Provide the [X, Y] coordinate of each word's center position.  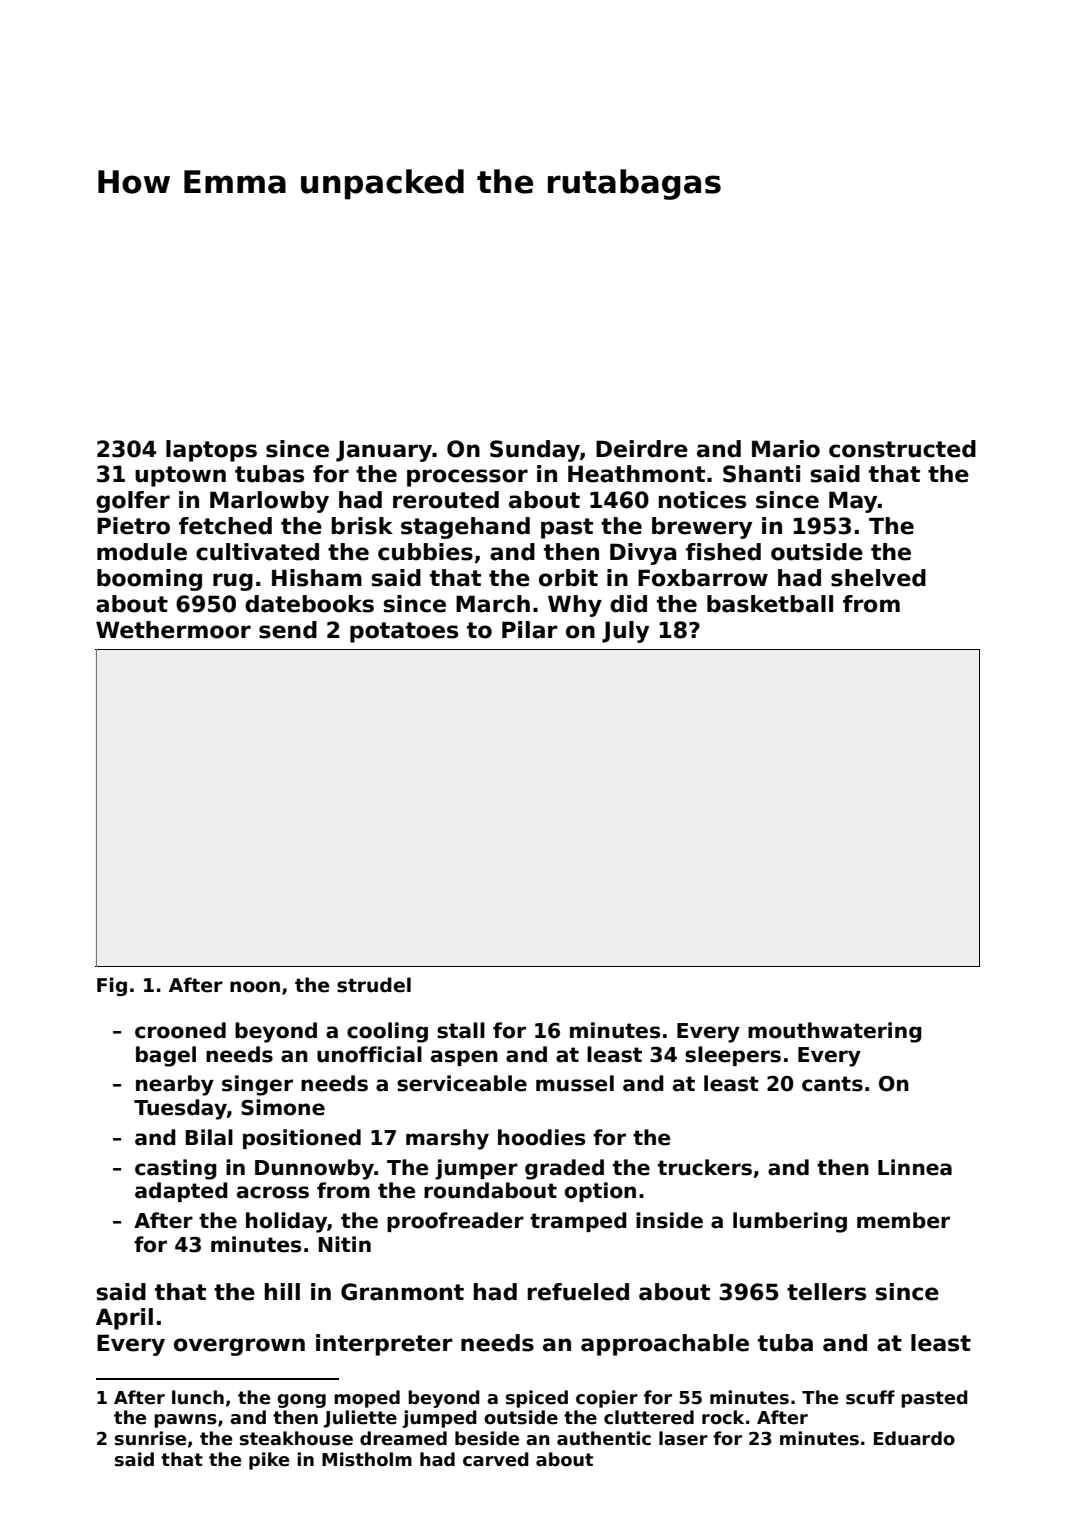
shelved [878, 578]
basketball [770, 604]
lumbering [790, 1222]
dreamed [403, 1438]
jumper [476, 1169]
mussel [575, 1083]
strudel [374, 985]
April [124, 1319]
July [625, 632]
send [288, 630]
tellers [826, 1292]
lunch [198, 1397]
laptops [211, 451]
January [384, 451]
